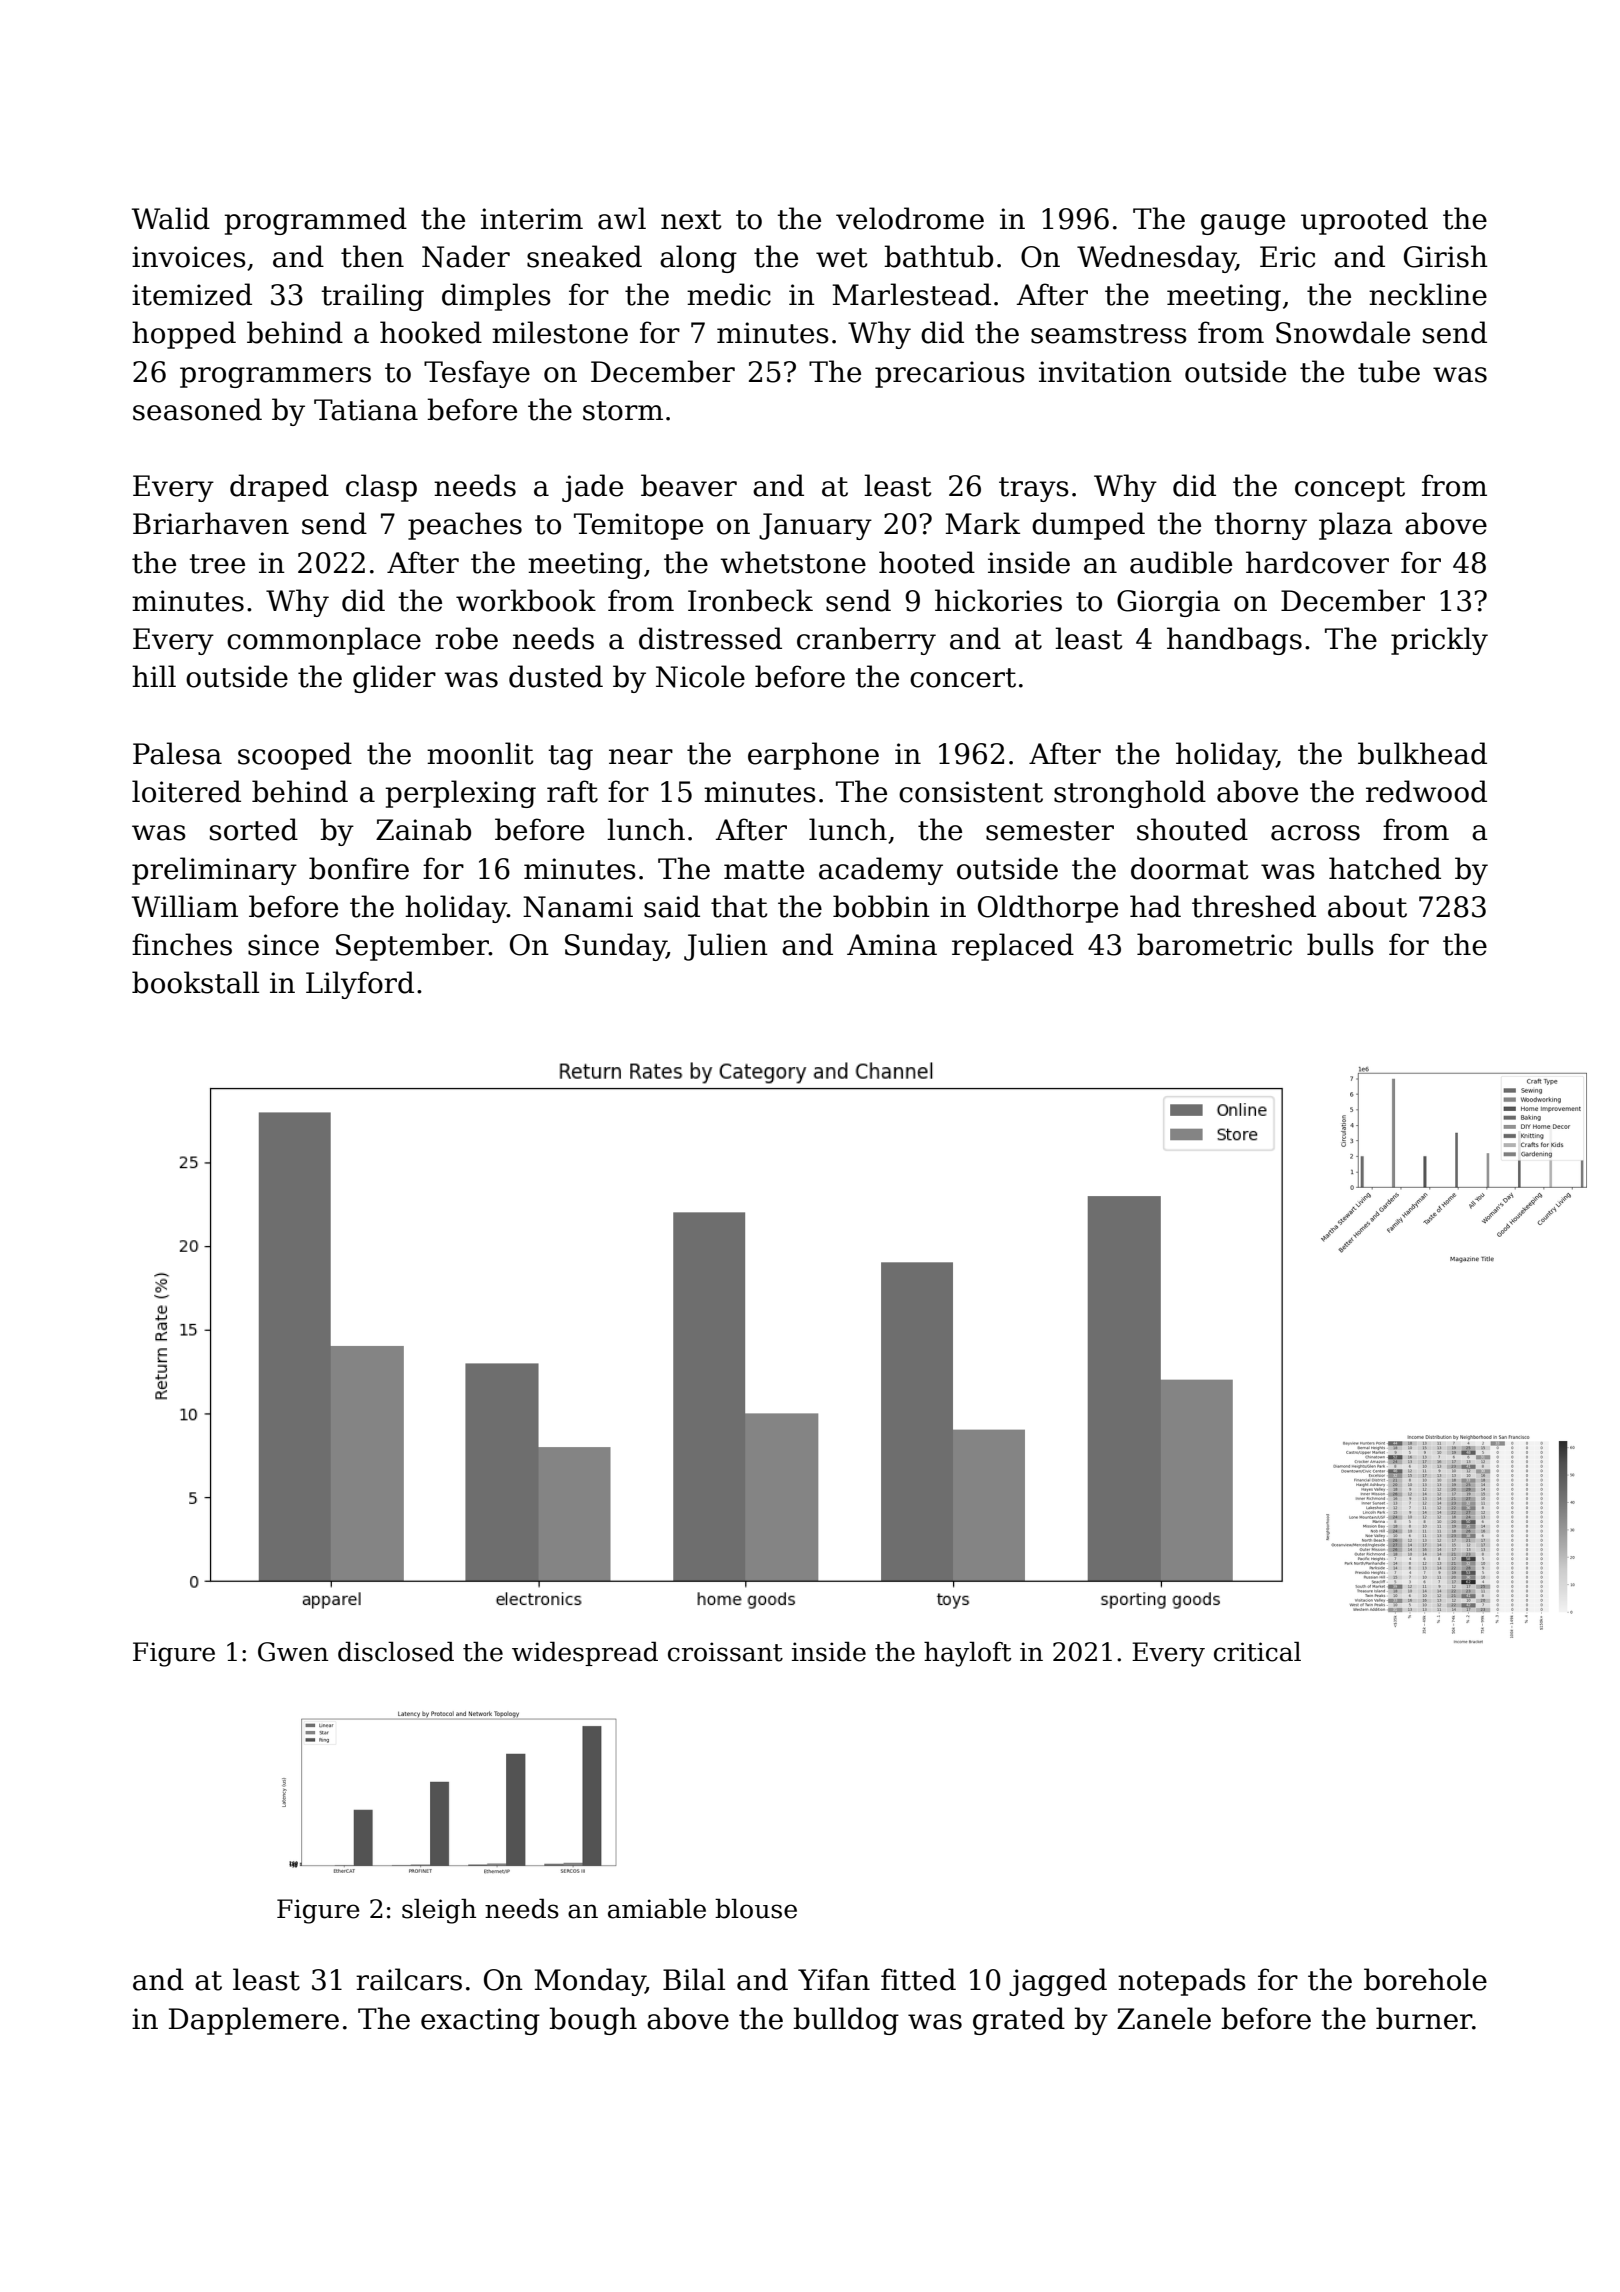 The height and width of the page is (2292, 1620). Describe the element at coordinates (293, 1652) in the page. I see `Gwen` at that location.
